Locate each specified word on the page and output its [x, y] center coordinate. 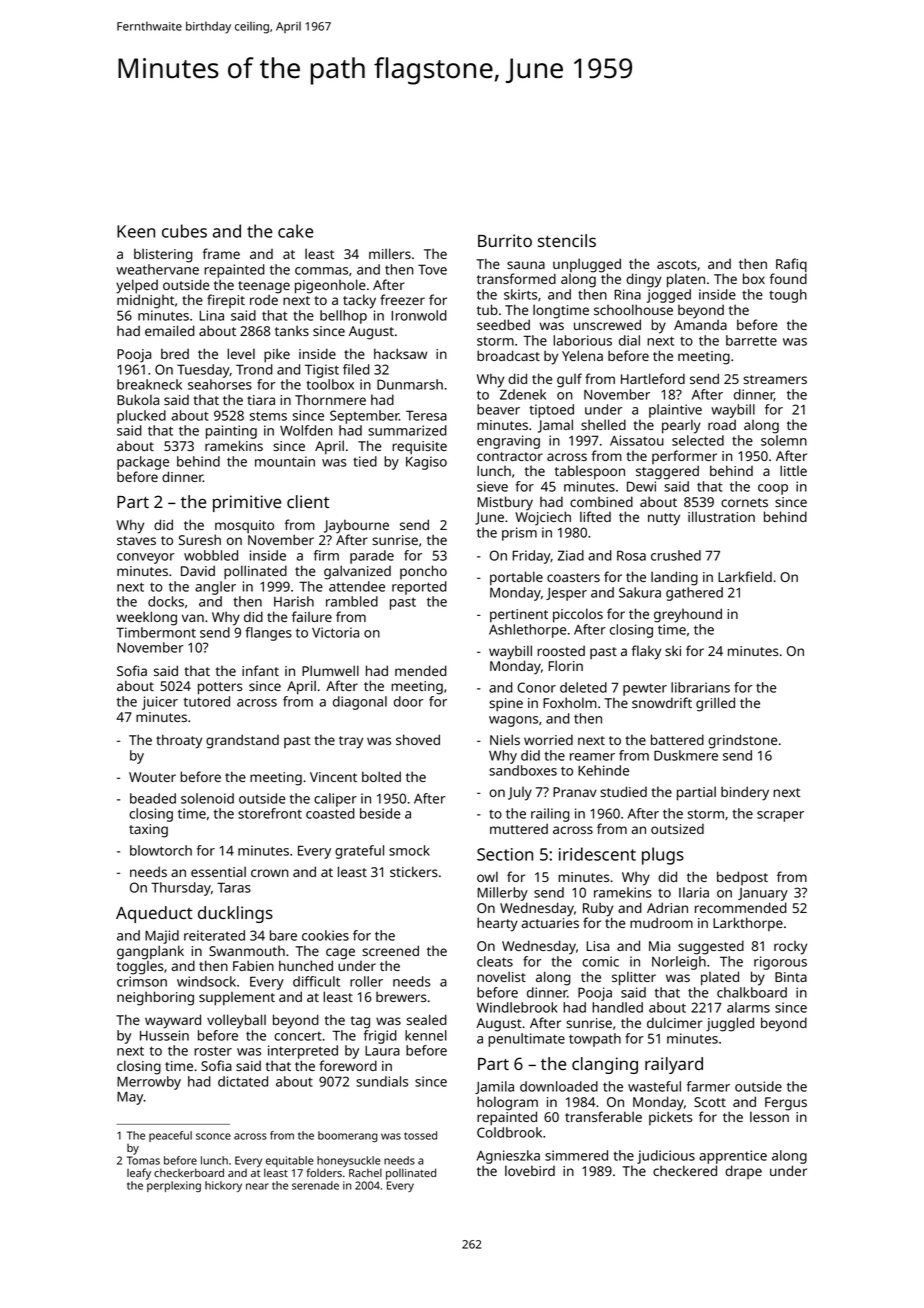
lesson [769, 1116]
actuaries [550, 923]
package [143, 463]
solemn [784, 440]
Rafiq [791, 265]
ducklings [235, 914]
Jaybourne [356, 526]
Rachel [365, 1172]
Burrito [505, 240]
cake [295, 231]
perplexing [174, 1186]
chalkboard [752, 992]
